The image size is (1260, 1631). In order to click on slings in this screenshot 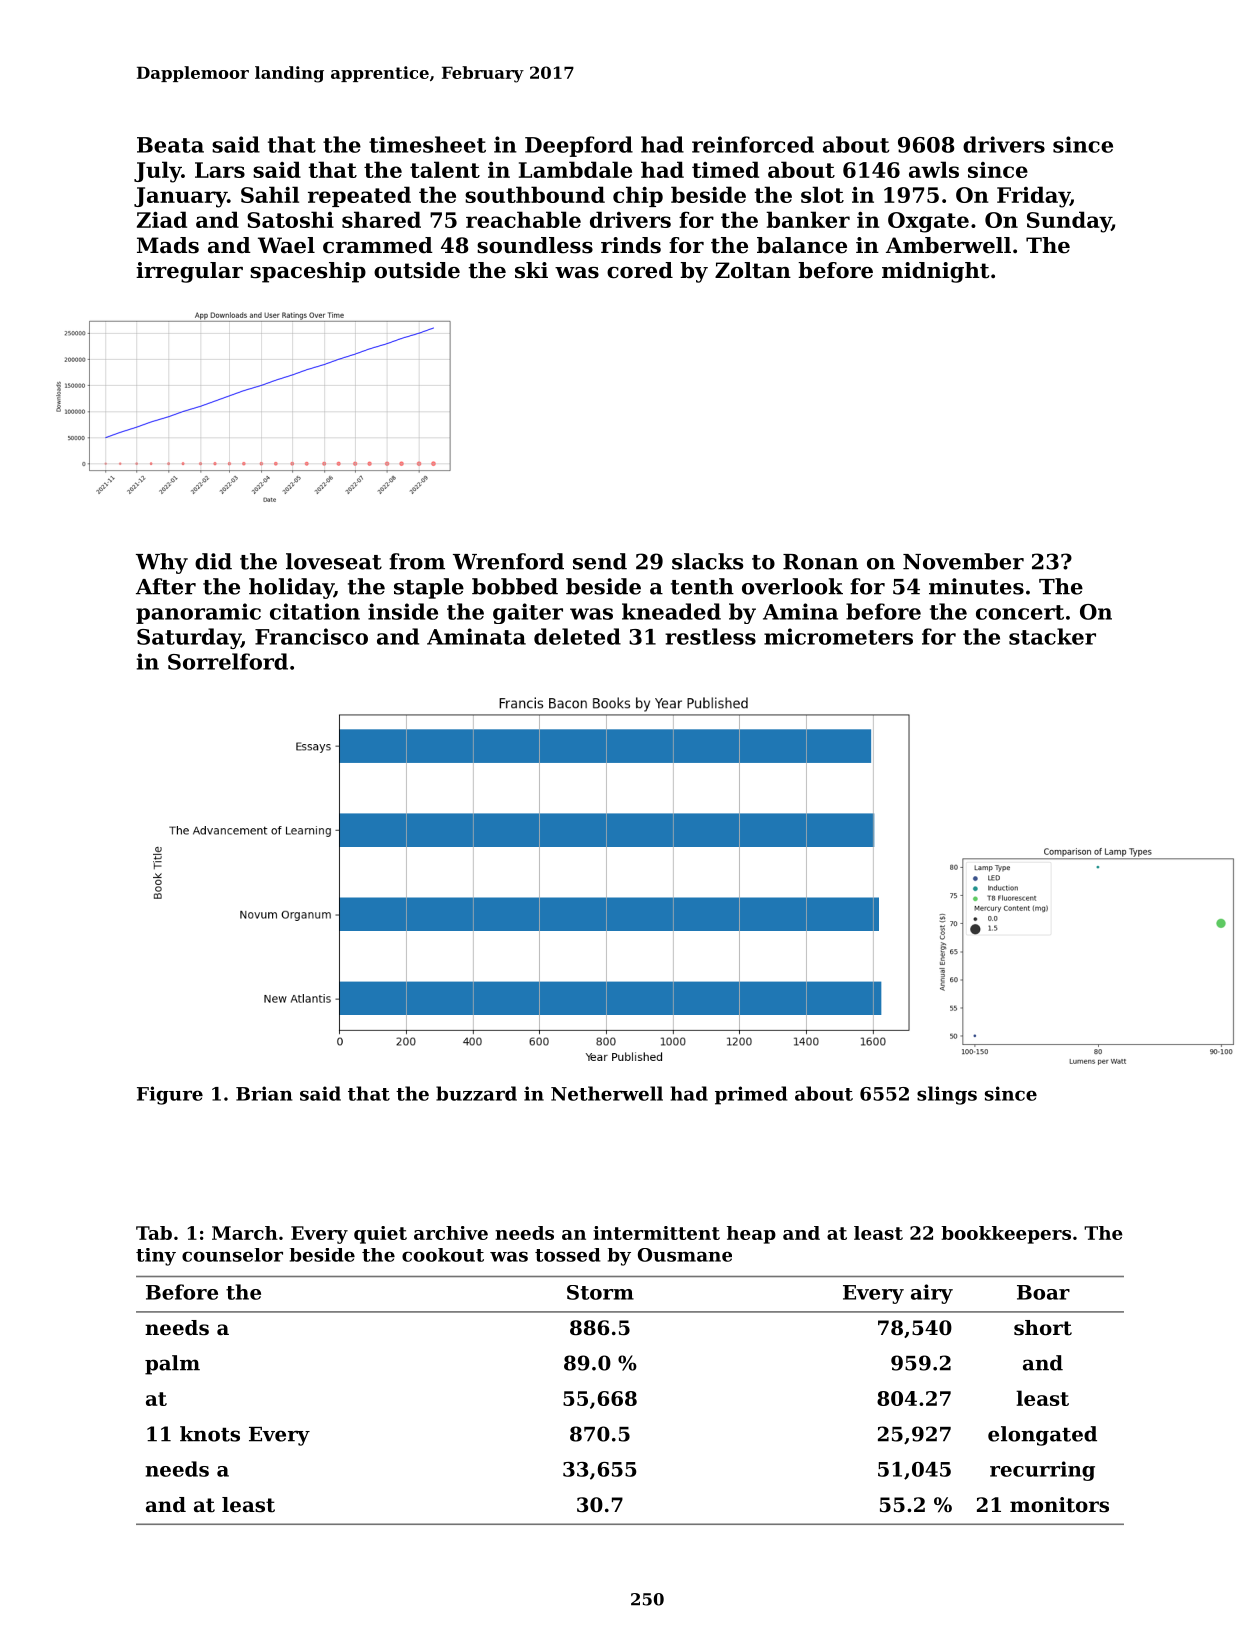, I will do `click(947, 1095)`.
